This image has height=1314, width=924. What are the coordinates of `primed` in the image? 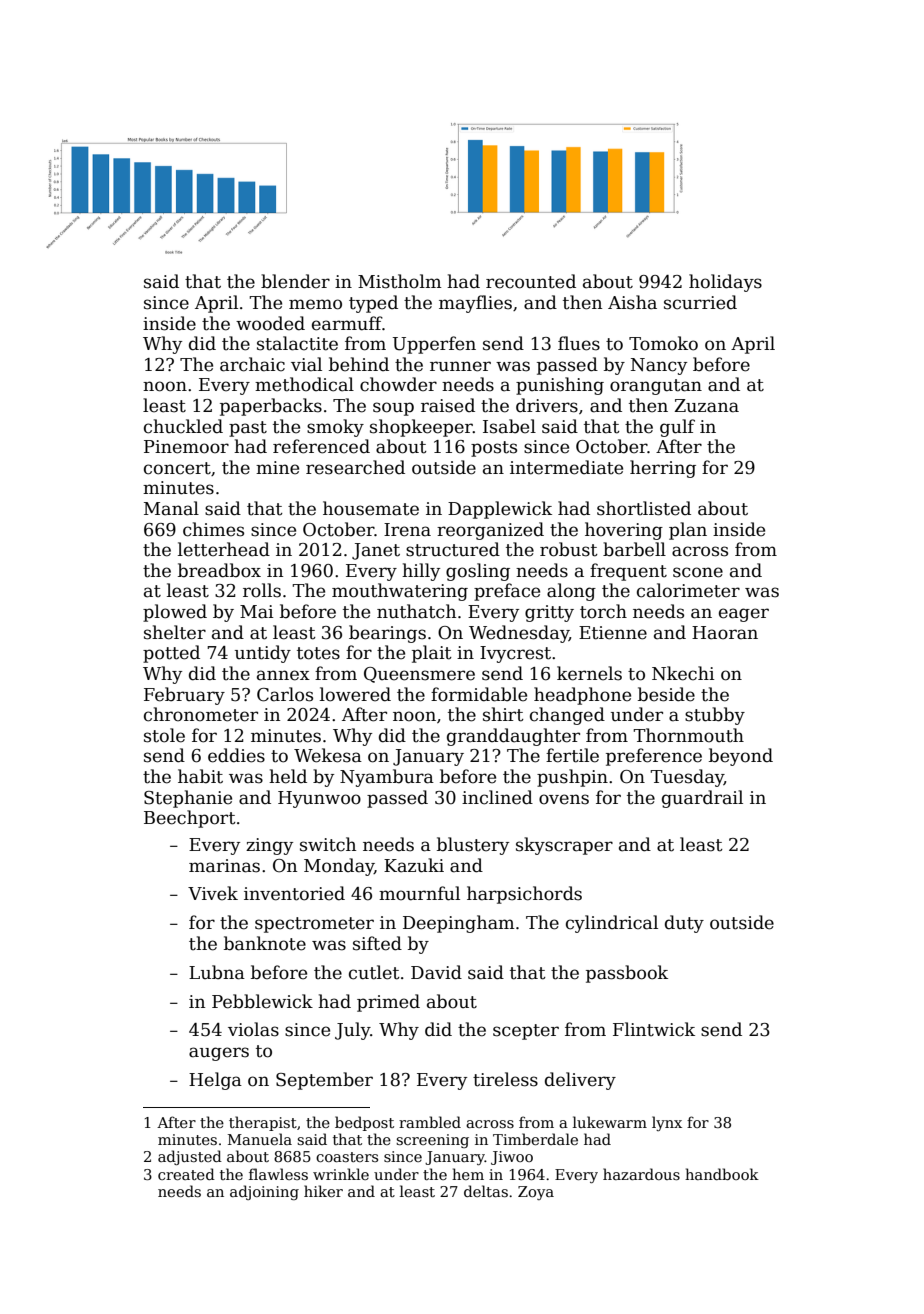 It's located at (388, 1003).
